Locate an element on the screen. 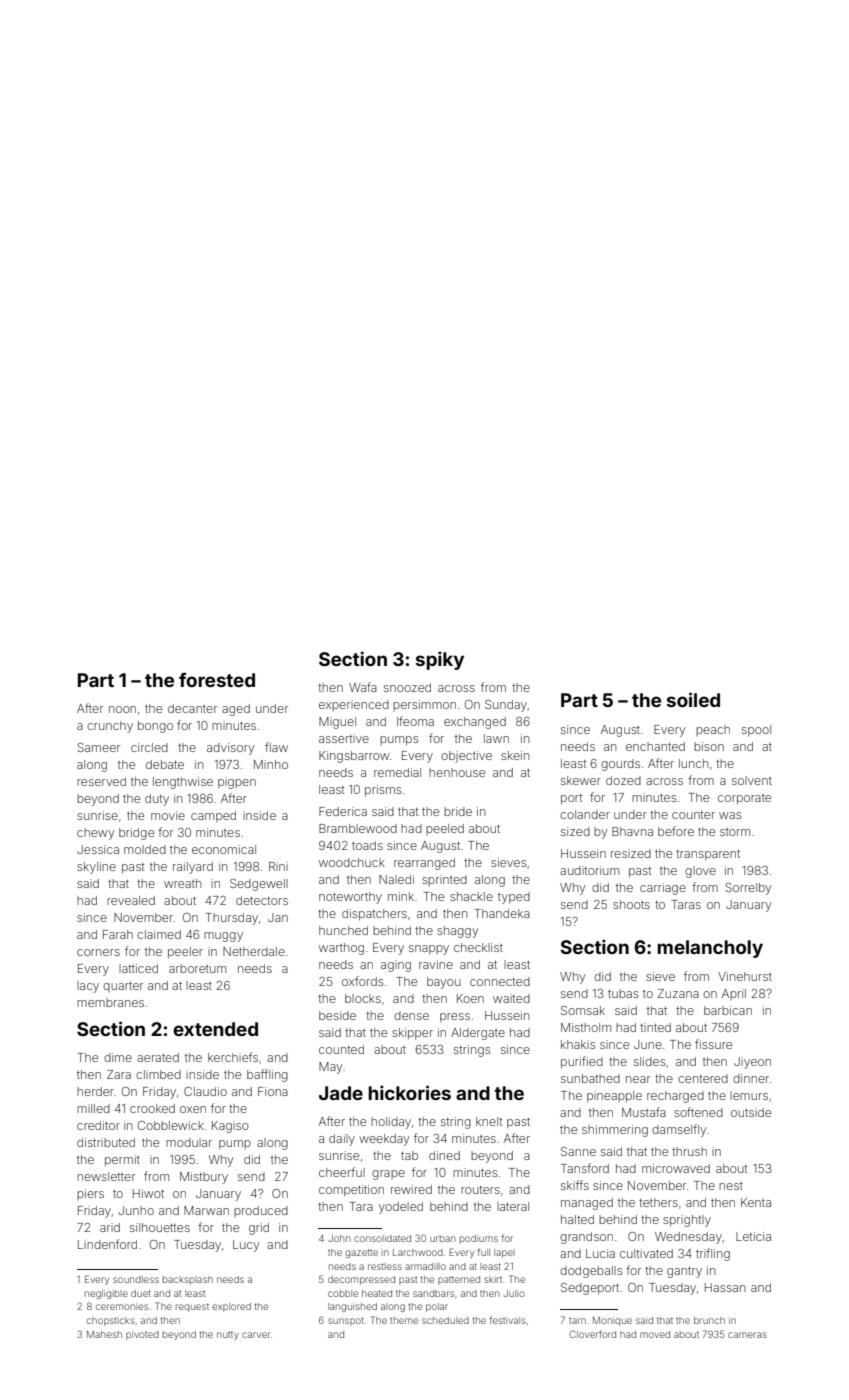 The height and width of the screenshot is (1400, 849). outside is located at coordinates (751, 1112).
